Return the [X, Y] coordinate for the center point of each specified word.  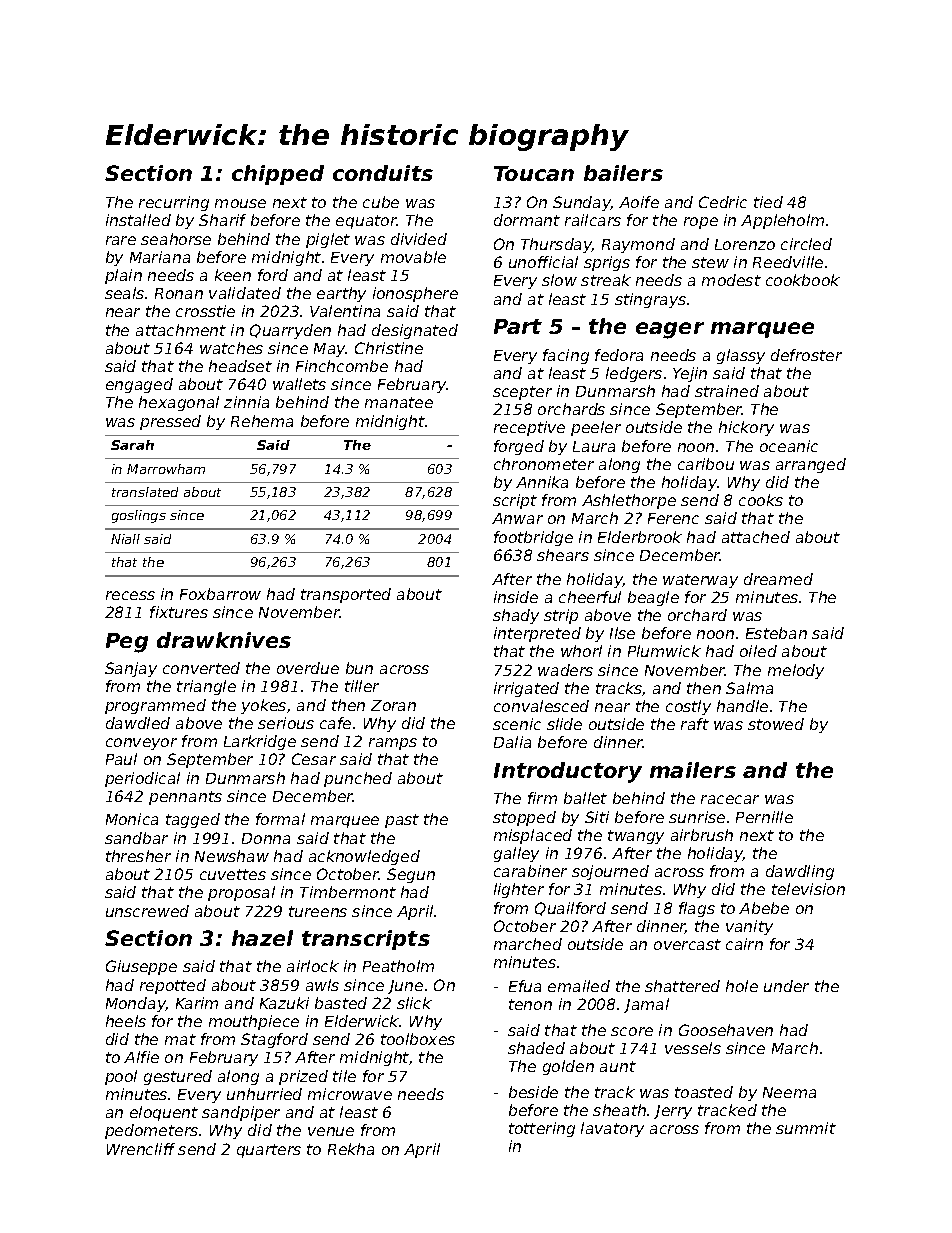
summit [806, 1128]
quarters [269, 1151]
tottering [542, 1129]
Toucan [534, 173]
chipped [278, 175]
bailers [623, 173]
